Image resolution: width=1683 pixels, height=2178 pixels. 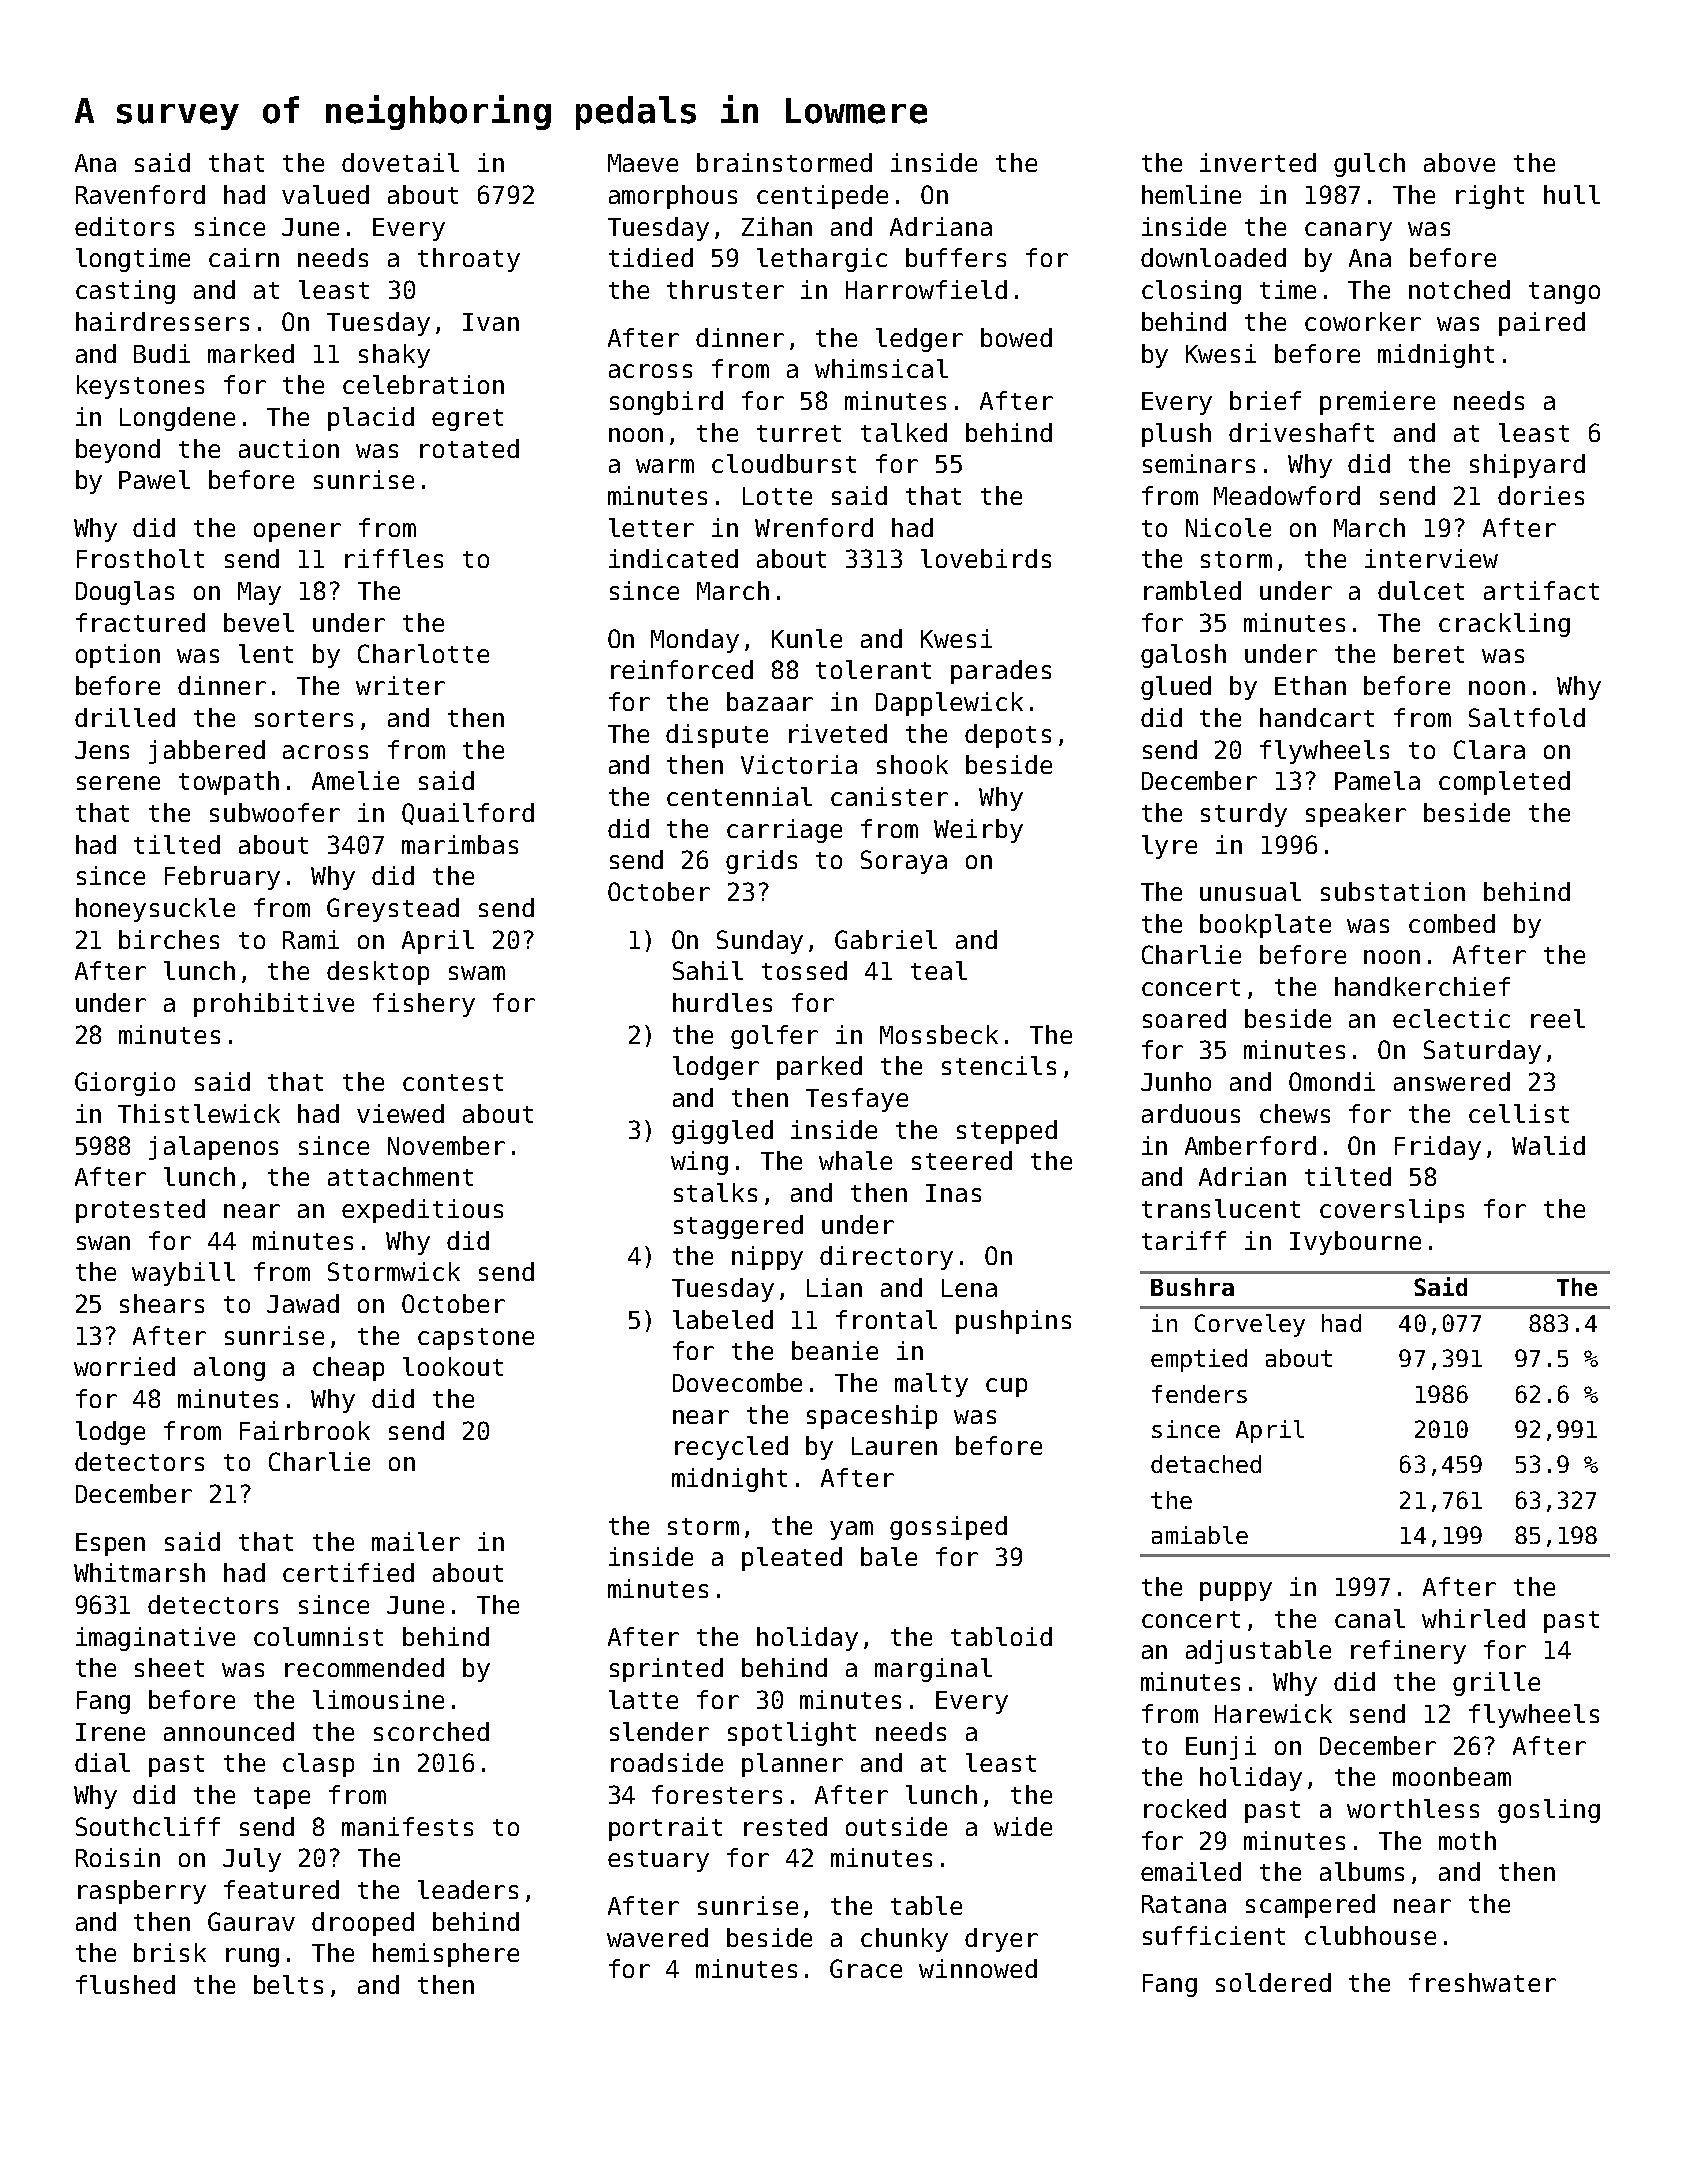 I want to click on completed, so click(x=1504, y=783).
